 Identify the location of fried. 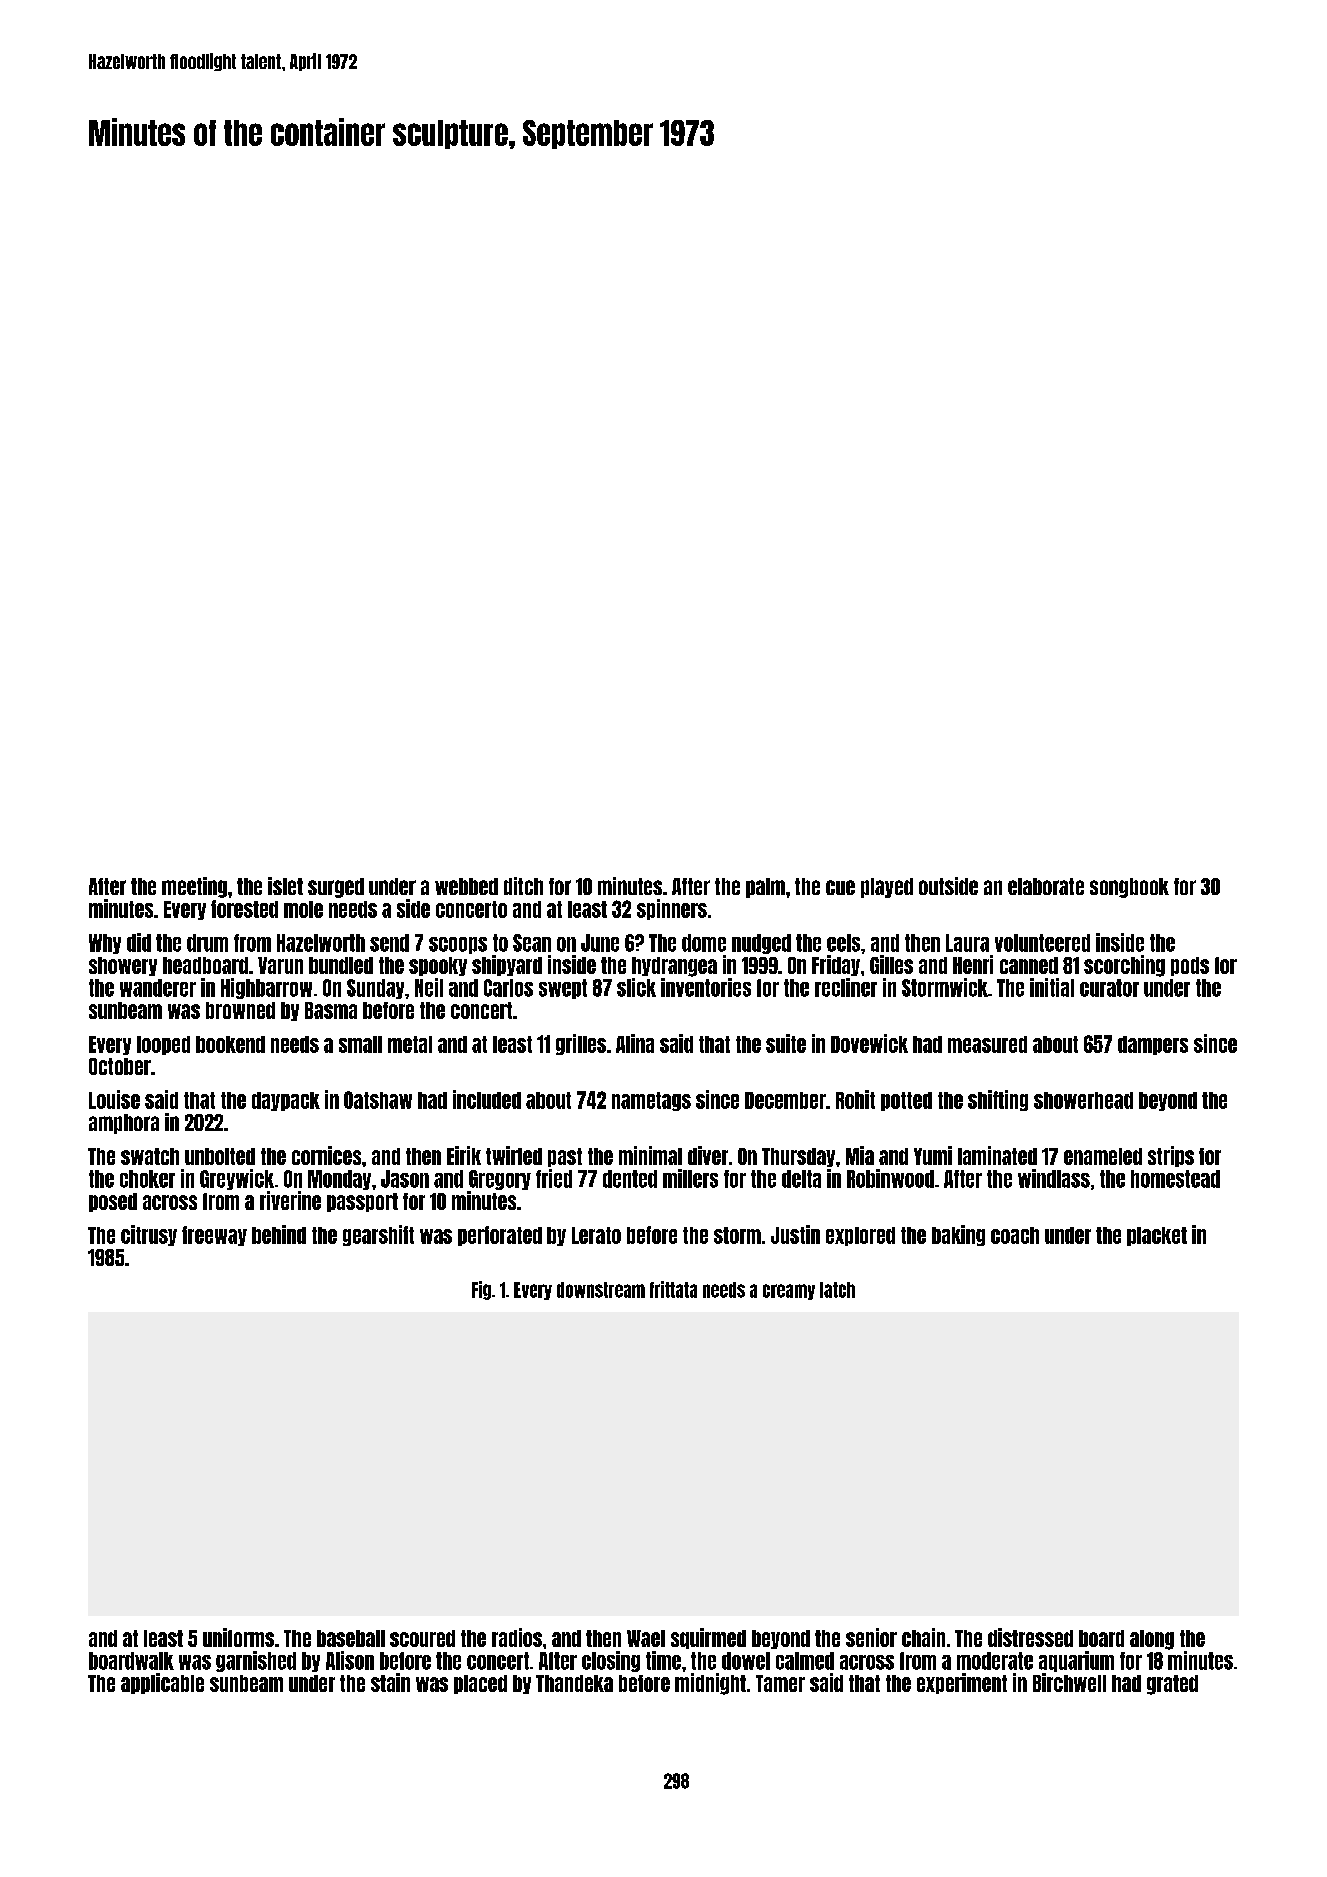
(554, 1178).
